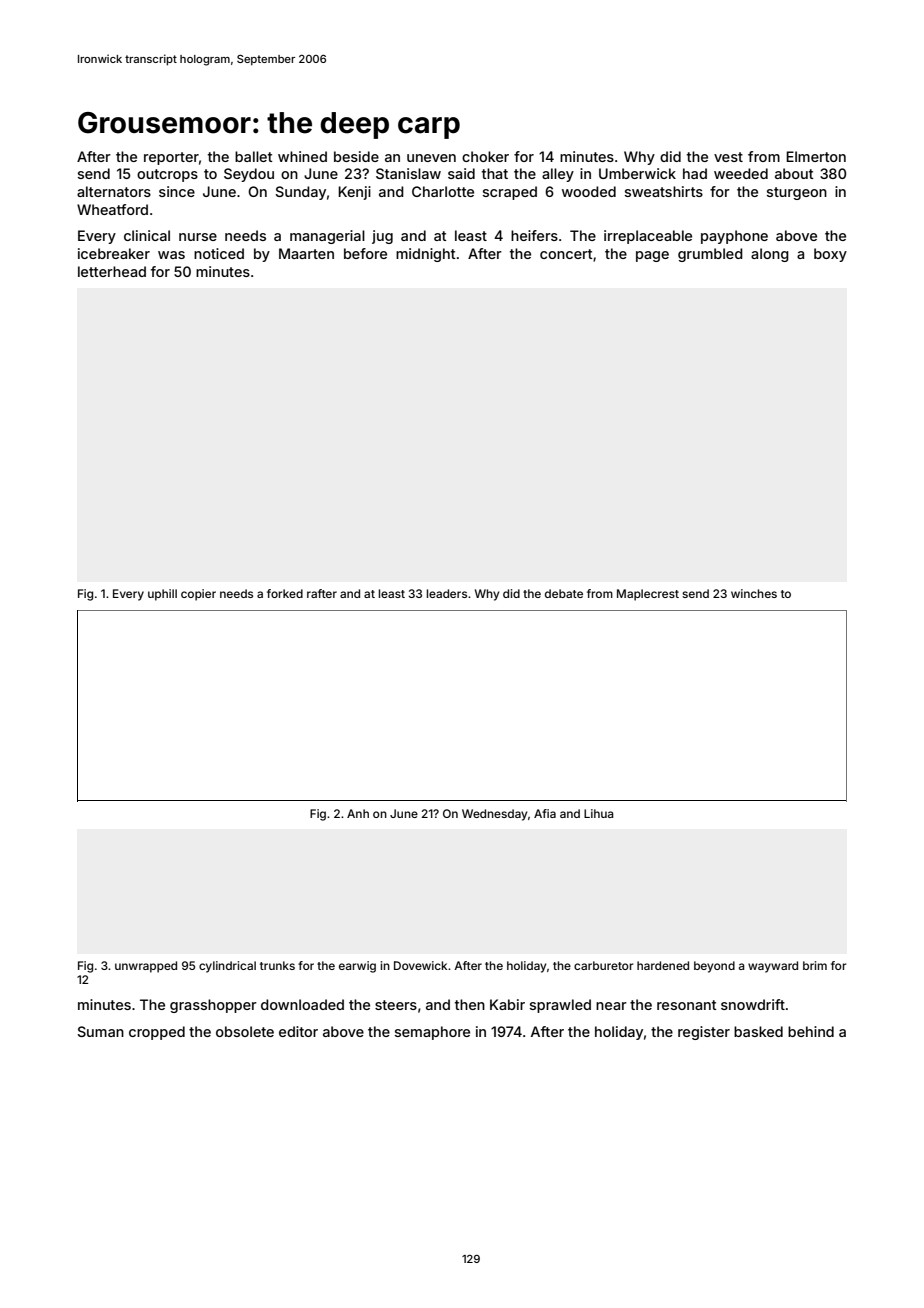  What do you see at coordinates (447, 593) in the page?
I see `leaders` at bounding box center [447, 593].
